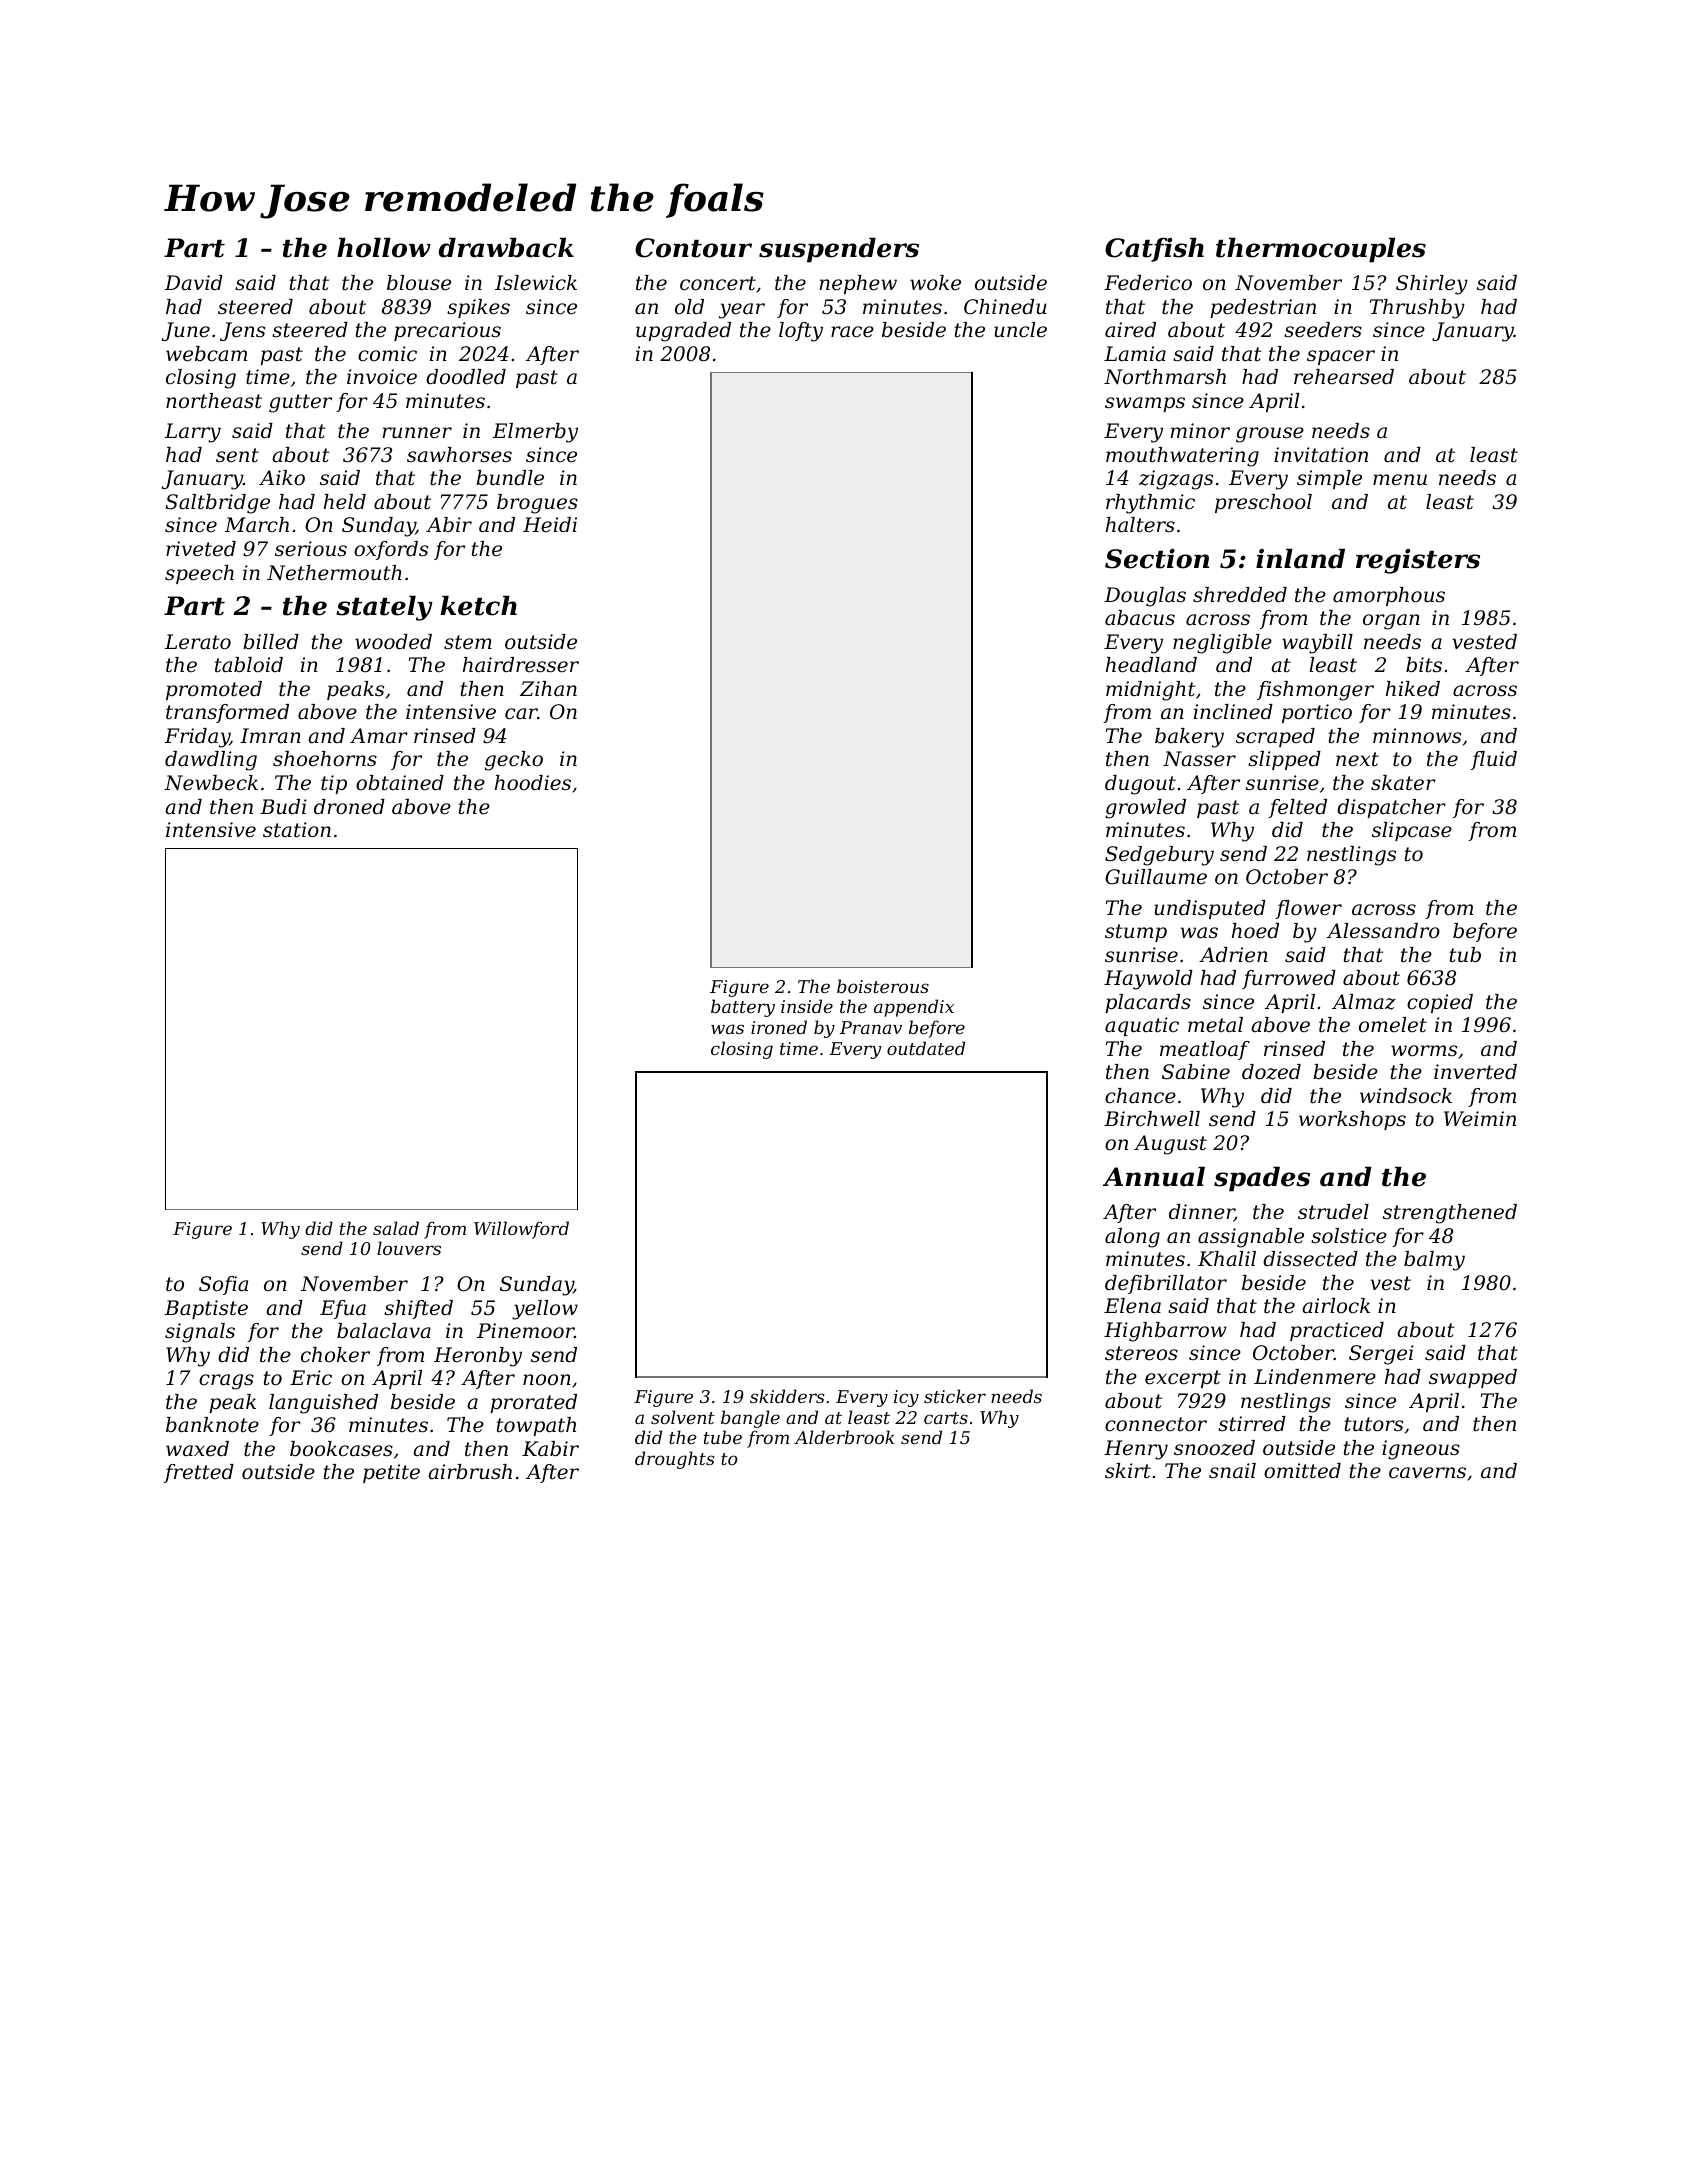 Image resolution: width=1683 pixels, height=2178 pixels. Describe the element at coordinates (417, 433) in the image. I see `runner` at that location.
